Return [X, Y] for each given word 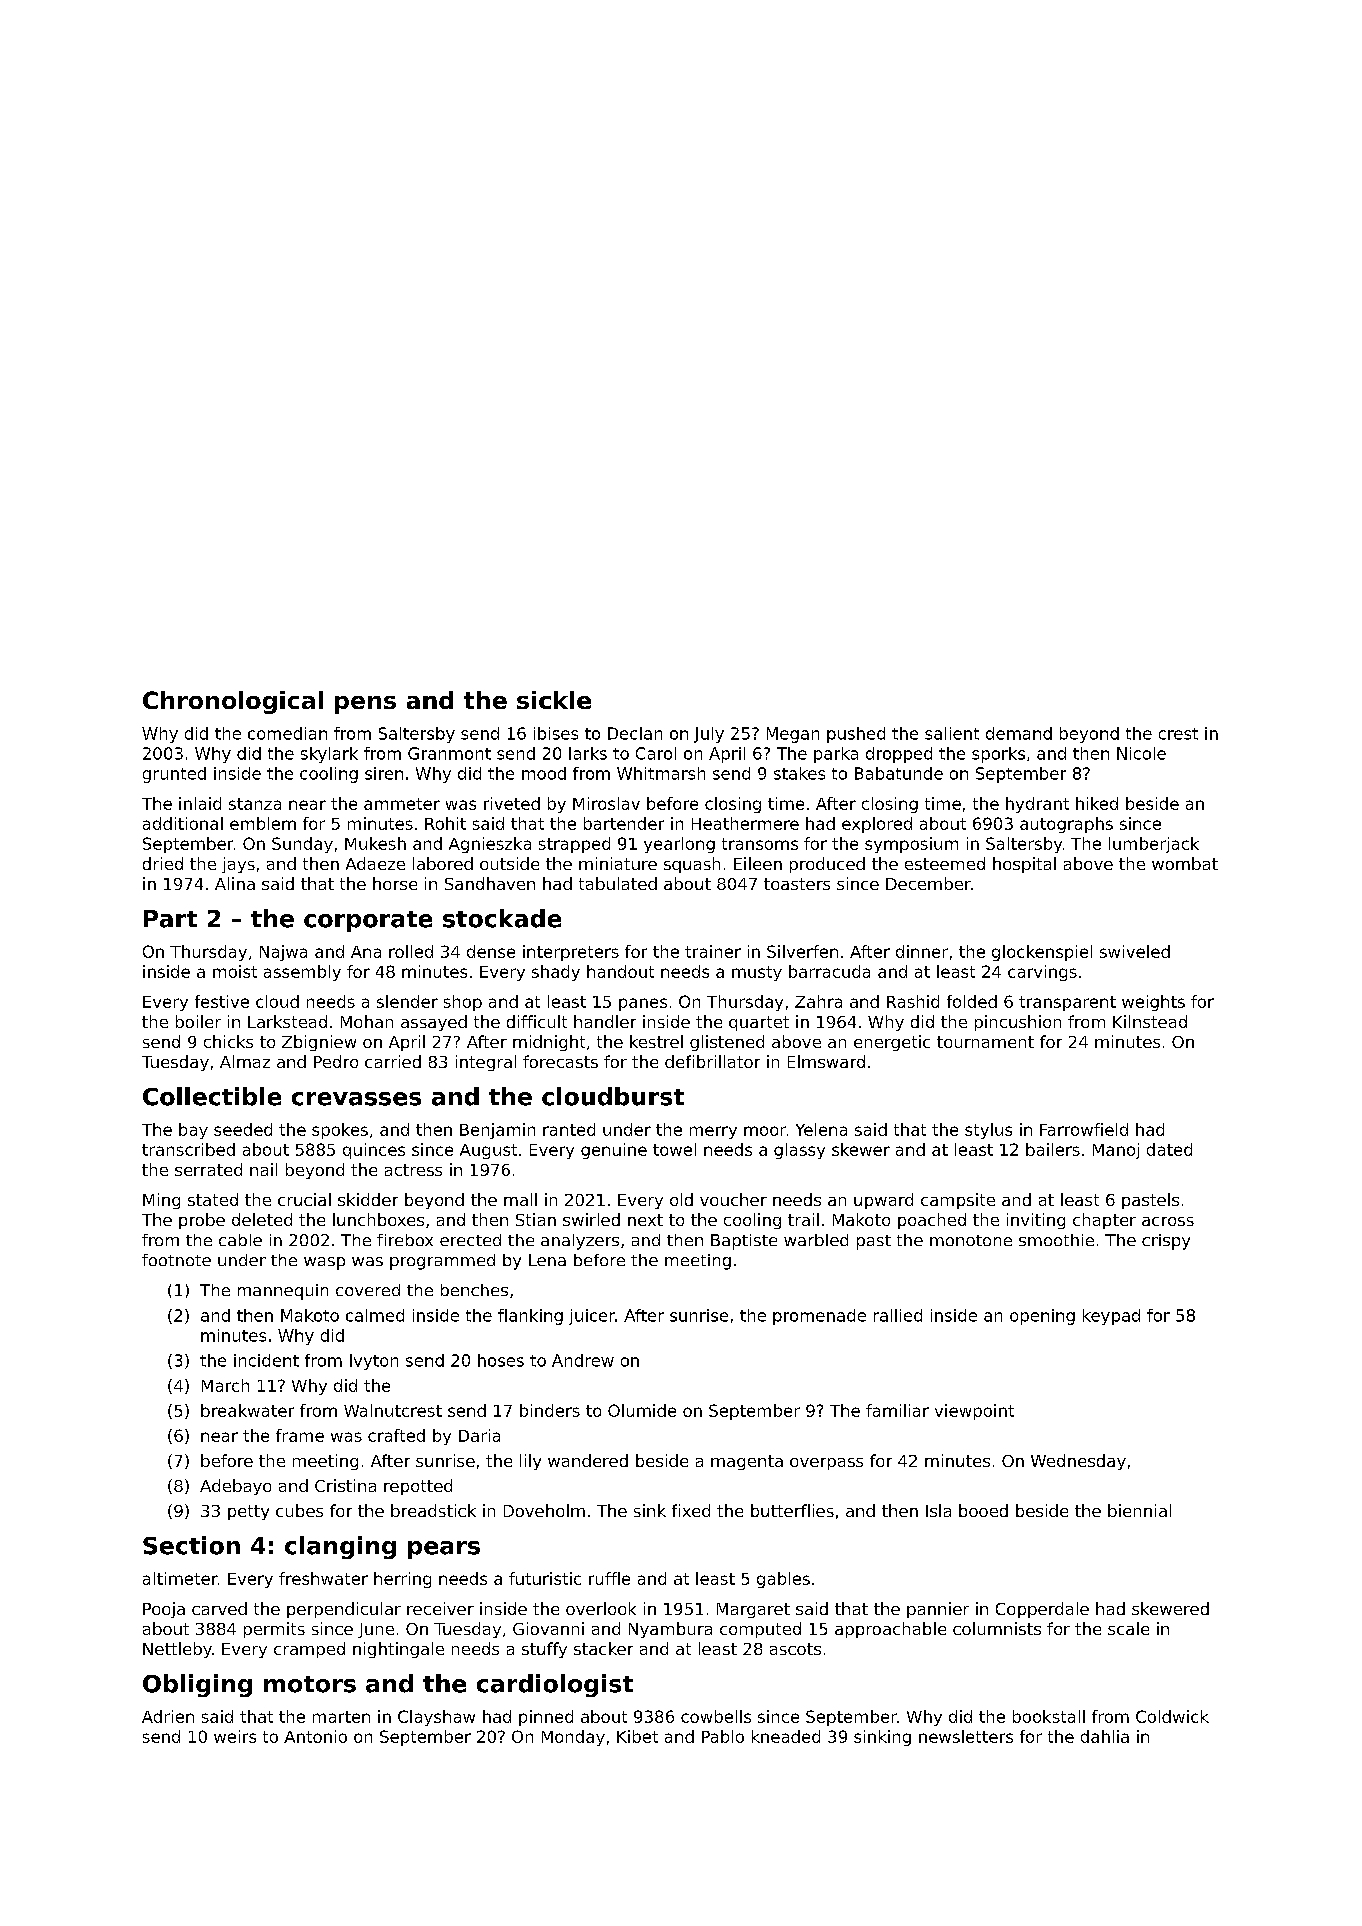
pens [365, 705]
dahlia [1105, 1736]
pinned [546, 1718]
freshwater [323, 1578]
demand [1019, 733]
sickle [554, 700]
